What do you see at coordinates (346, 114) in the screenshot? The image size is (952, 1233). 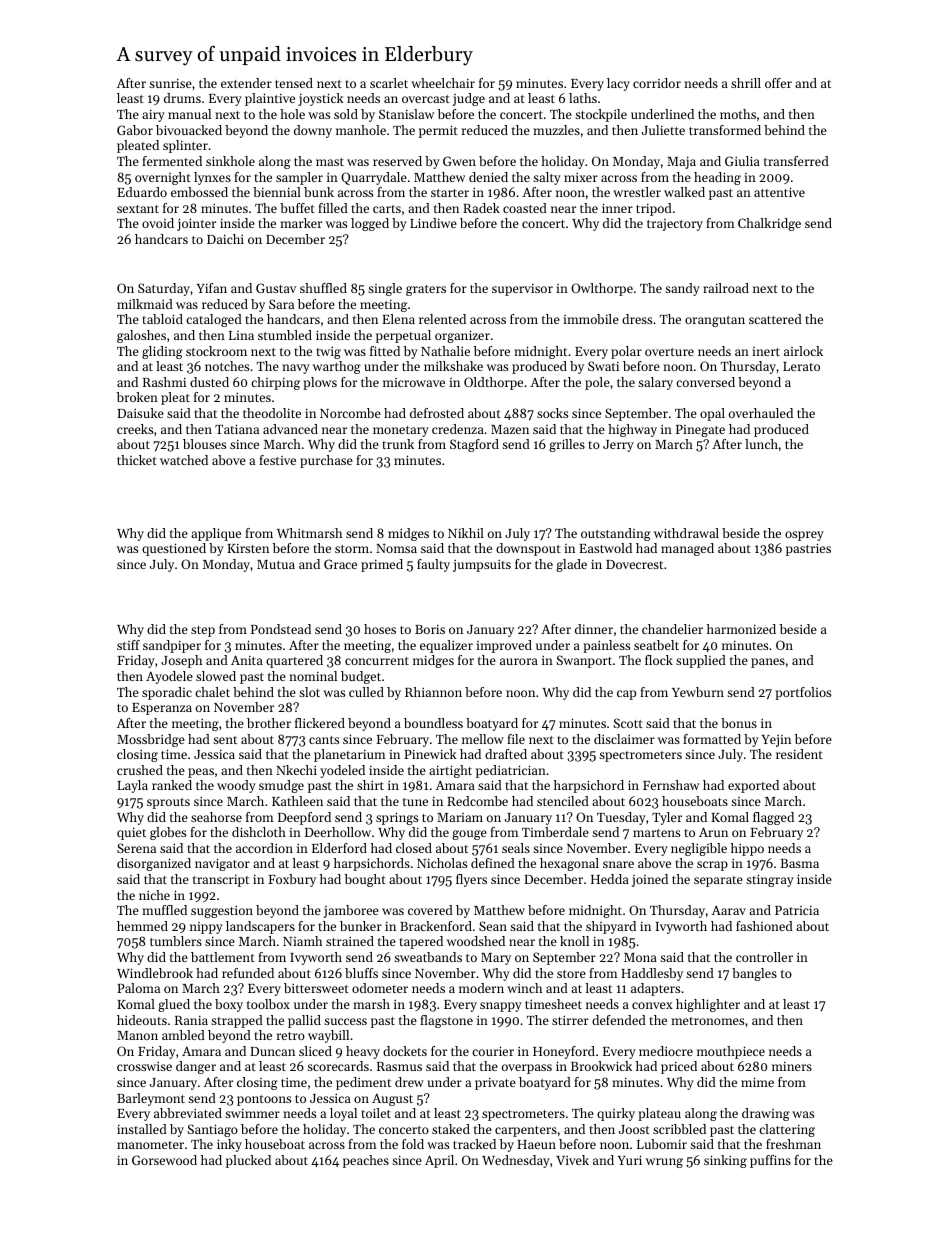 I see `sold` at bounding box center [346, 114].
